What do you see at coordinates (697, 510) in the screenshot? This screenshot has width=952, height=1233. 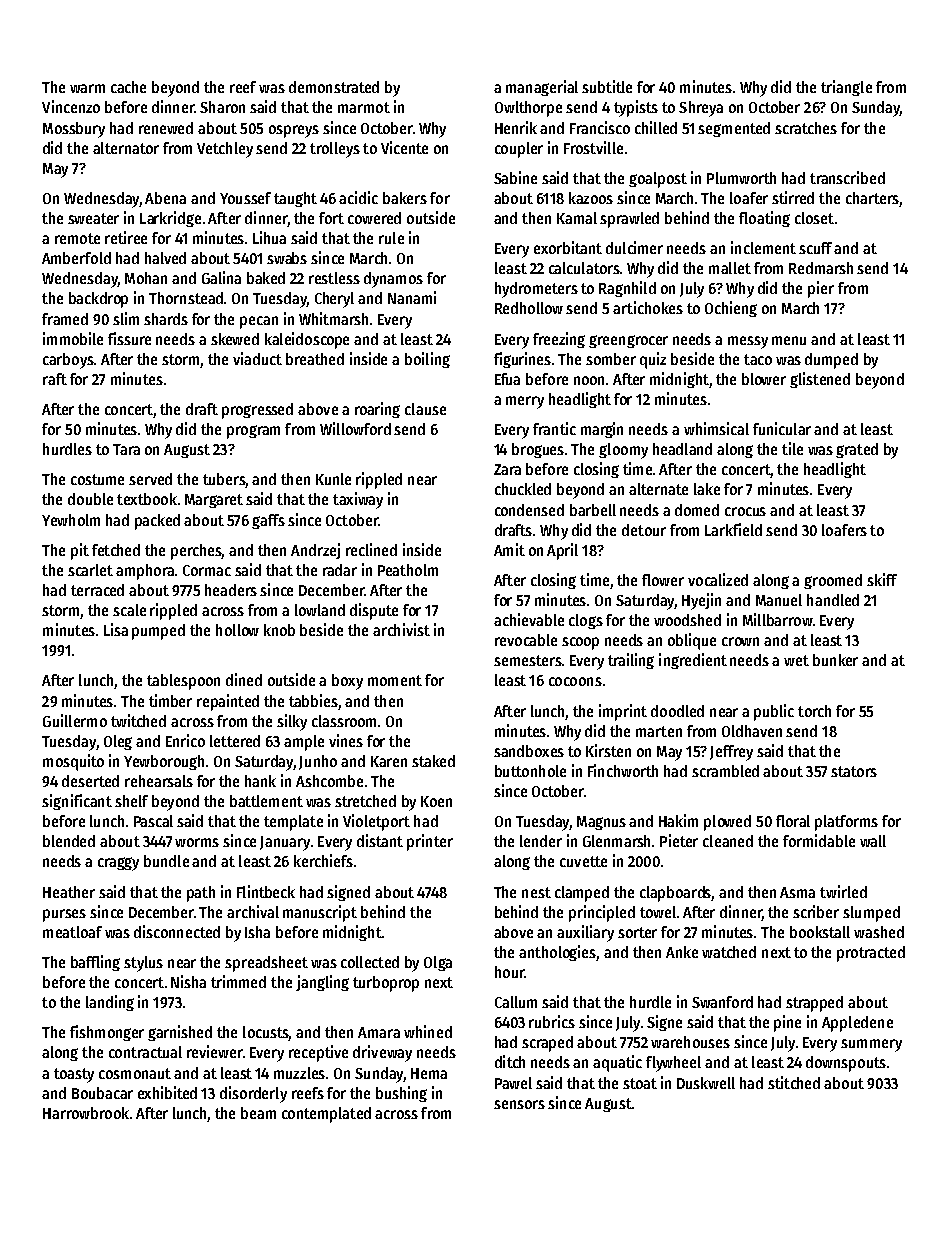 I see `domed` at bounding box center [697, 510].
